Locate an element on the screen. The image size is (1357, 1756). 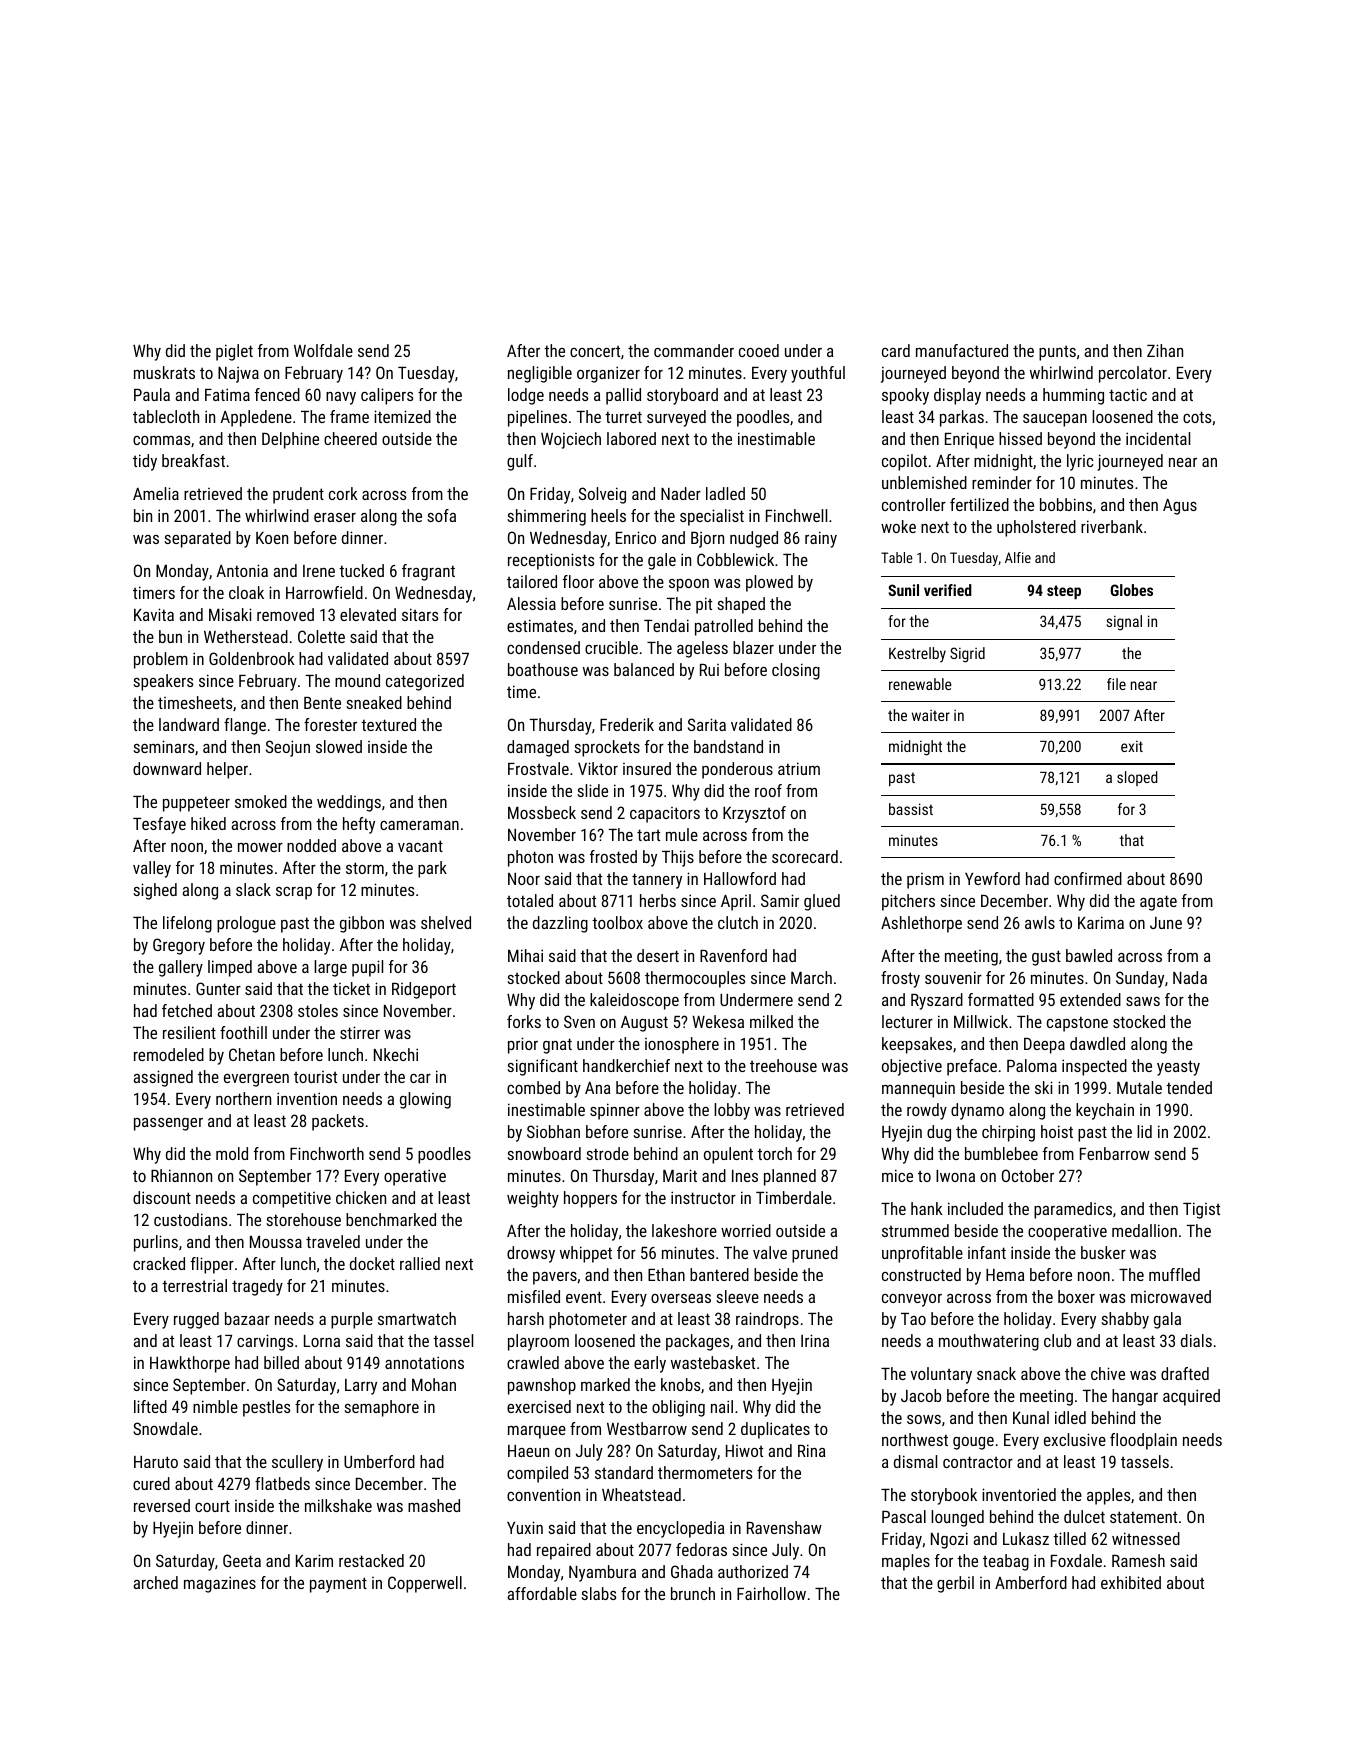
sleeve is located at coordinates (737, 1296).
